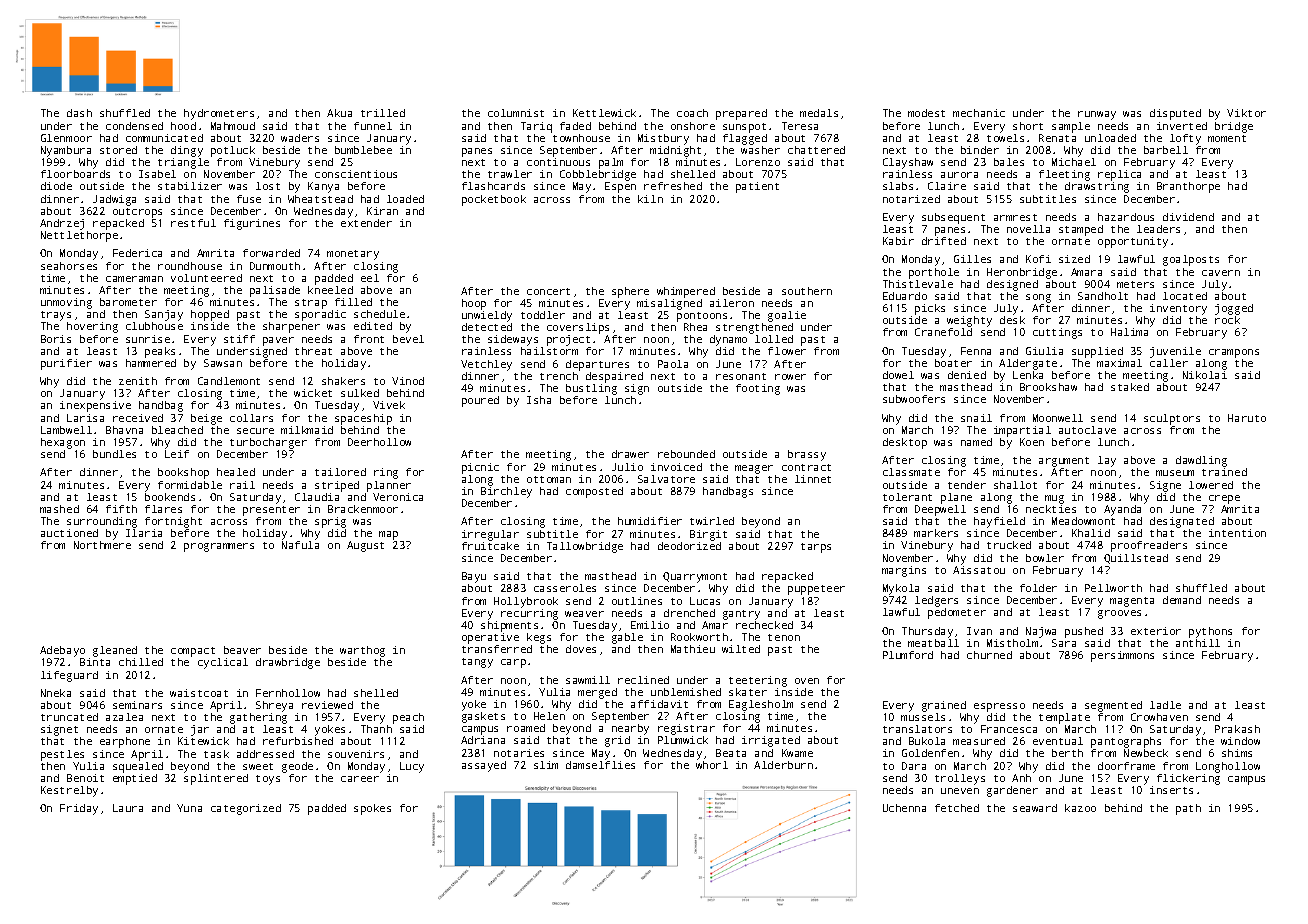  I want to click on spokes, so click(372, 809).
